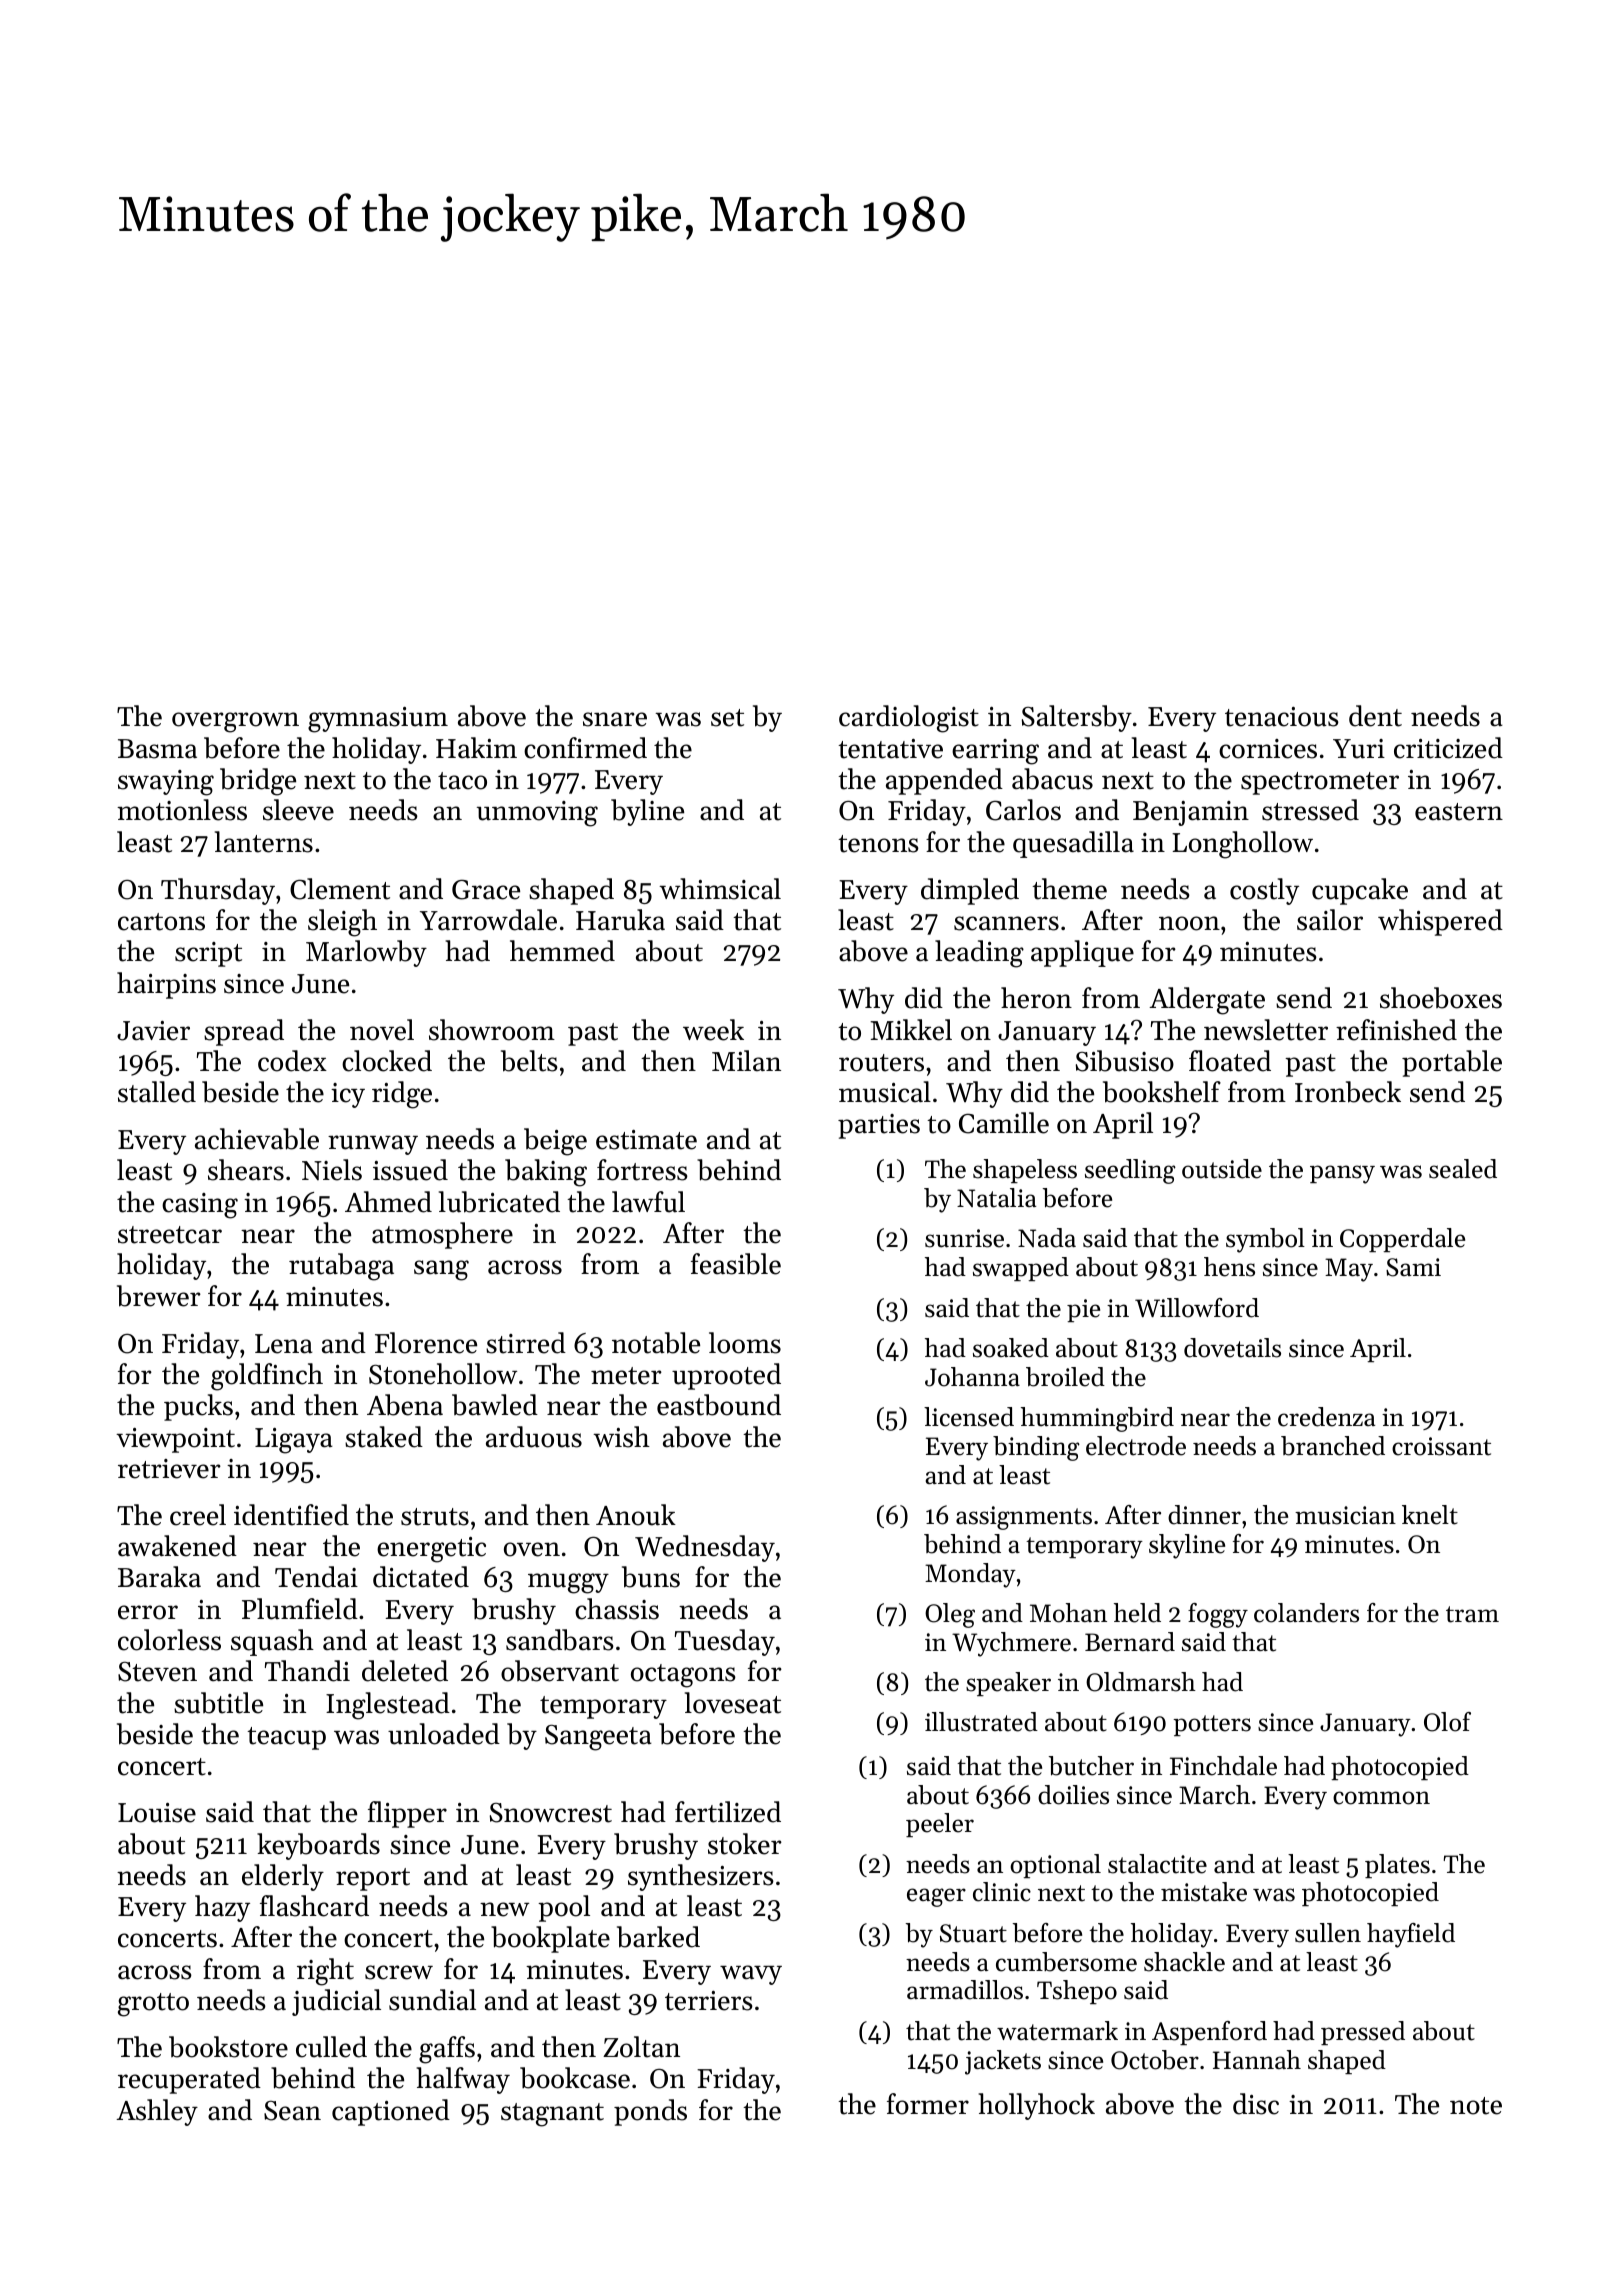 This document has height=2292, width=1620. Describe the element at coordinates (928, 2104) in the document. I see `former` at that location.
